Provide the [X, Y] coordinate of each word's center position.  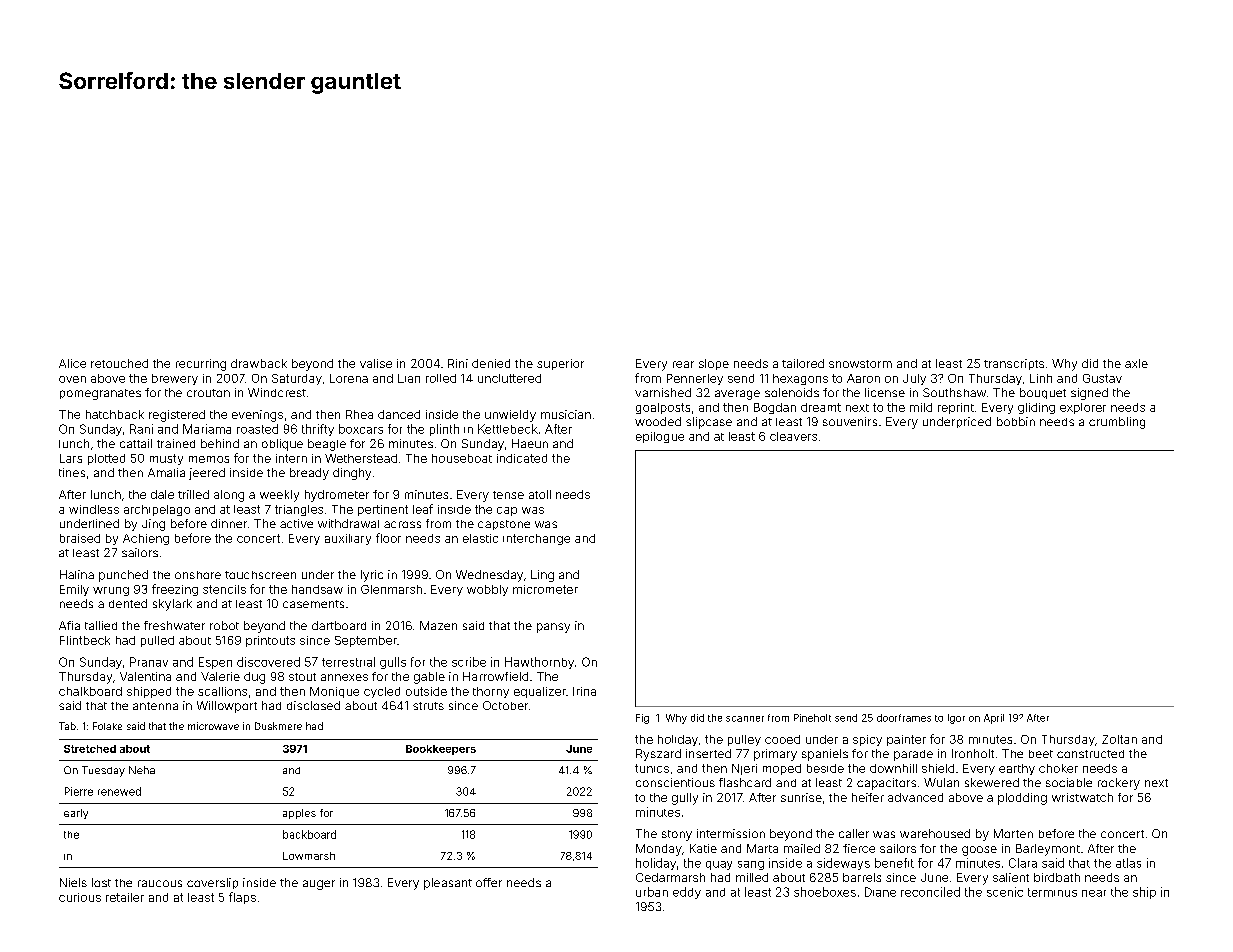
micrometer [545, 589]
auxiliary [348, 539]
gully [685, 799]
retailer [125, 897]
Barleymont [1048, 850]
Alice [72, 363]
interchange [536, 539]
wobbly [487, 590]
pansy [553, 628]
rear [683, 364]
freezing [175, 590]
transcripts [1014, 364]
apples [299, 814]
